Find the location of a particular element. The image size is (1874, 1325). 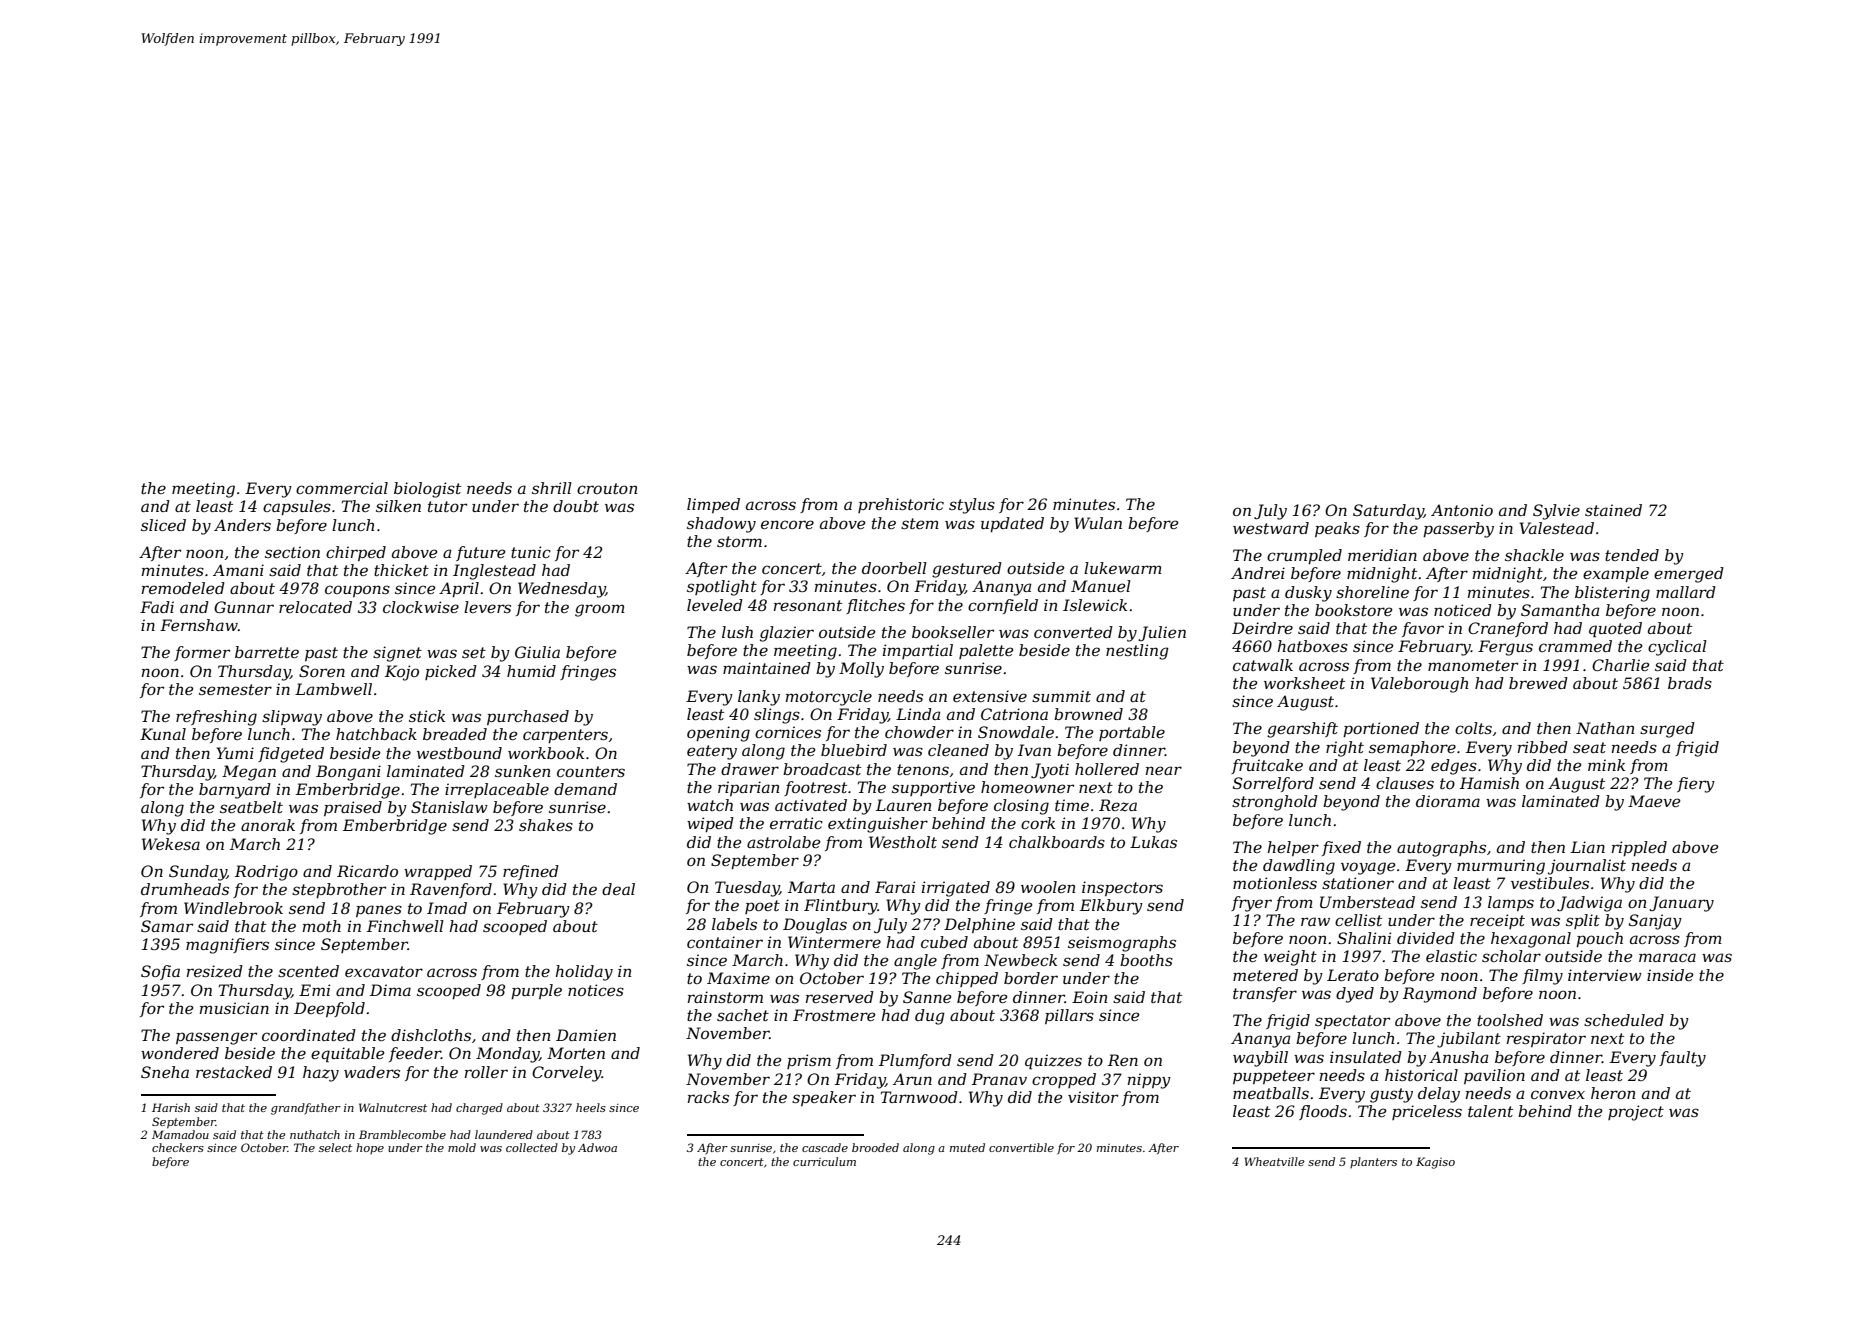

Julien is located at coordinates (1162, 633).
